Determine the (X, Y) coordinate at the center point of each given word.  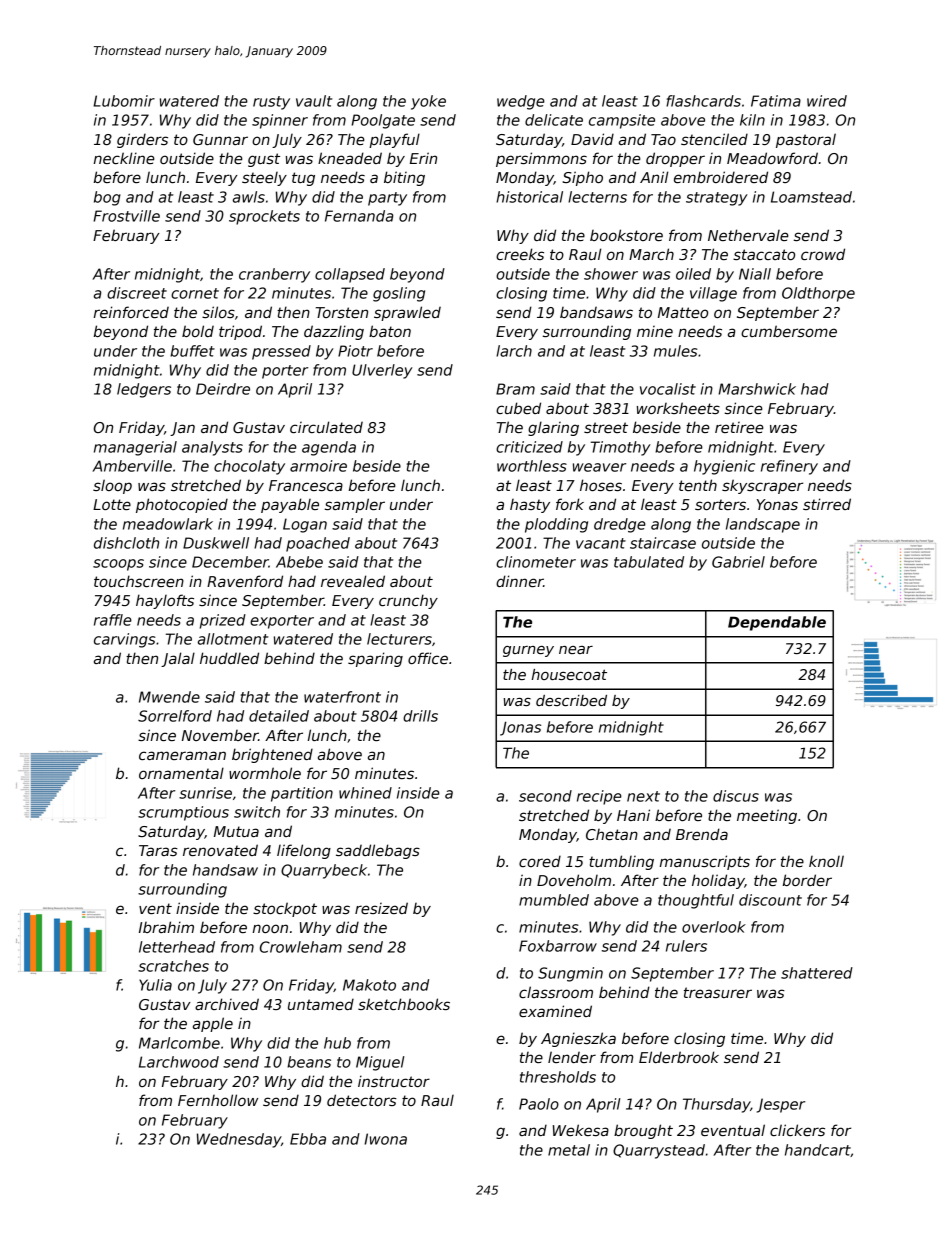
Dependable (777, 623)
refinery (789, 467)
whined (365, 793)
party (387, 199)
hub (337, 1043)
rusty (271, 103)
